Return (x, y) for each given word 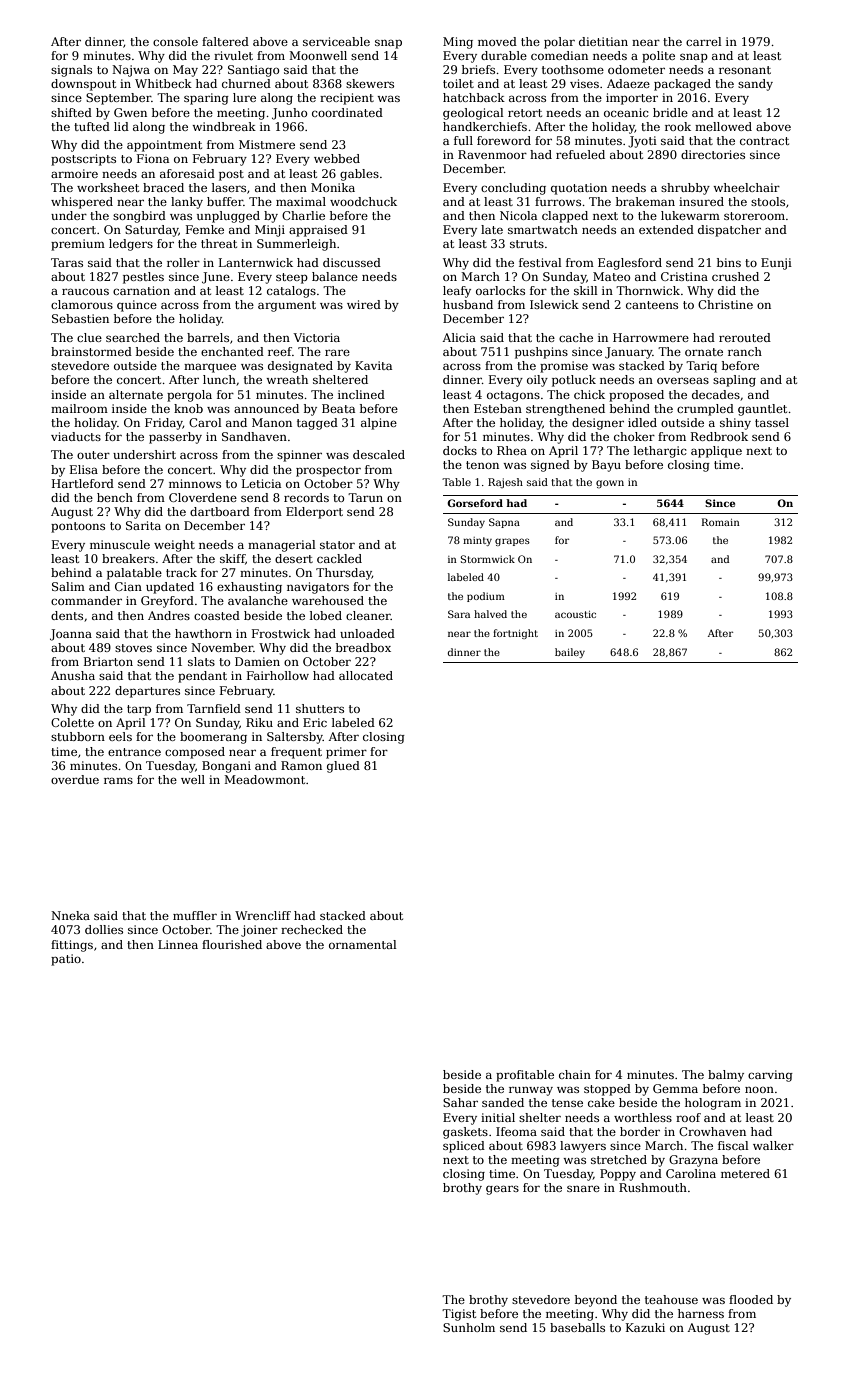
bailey (570, 653)
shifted (71, 112)
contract (764, 141)
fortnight (515, 634)
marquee (210, 368)
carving (770, 1076)
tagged (317, 424)
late (492, 229)
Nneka (70, 915)
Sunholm (469, 1327)
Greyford (167, 602)
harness (701, 1313)
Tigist (459, 1315)
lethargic (660, 452)
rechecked (312, 929)
